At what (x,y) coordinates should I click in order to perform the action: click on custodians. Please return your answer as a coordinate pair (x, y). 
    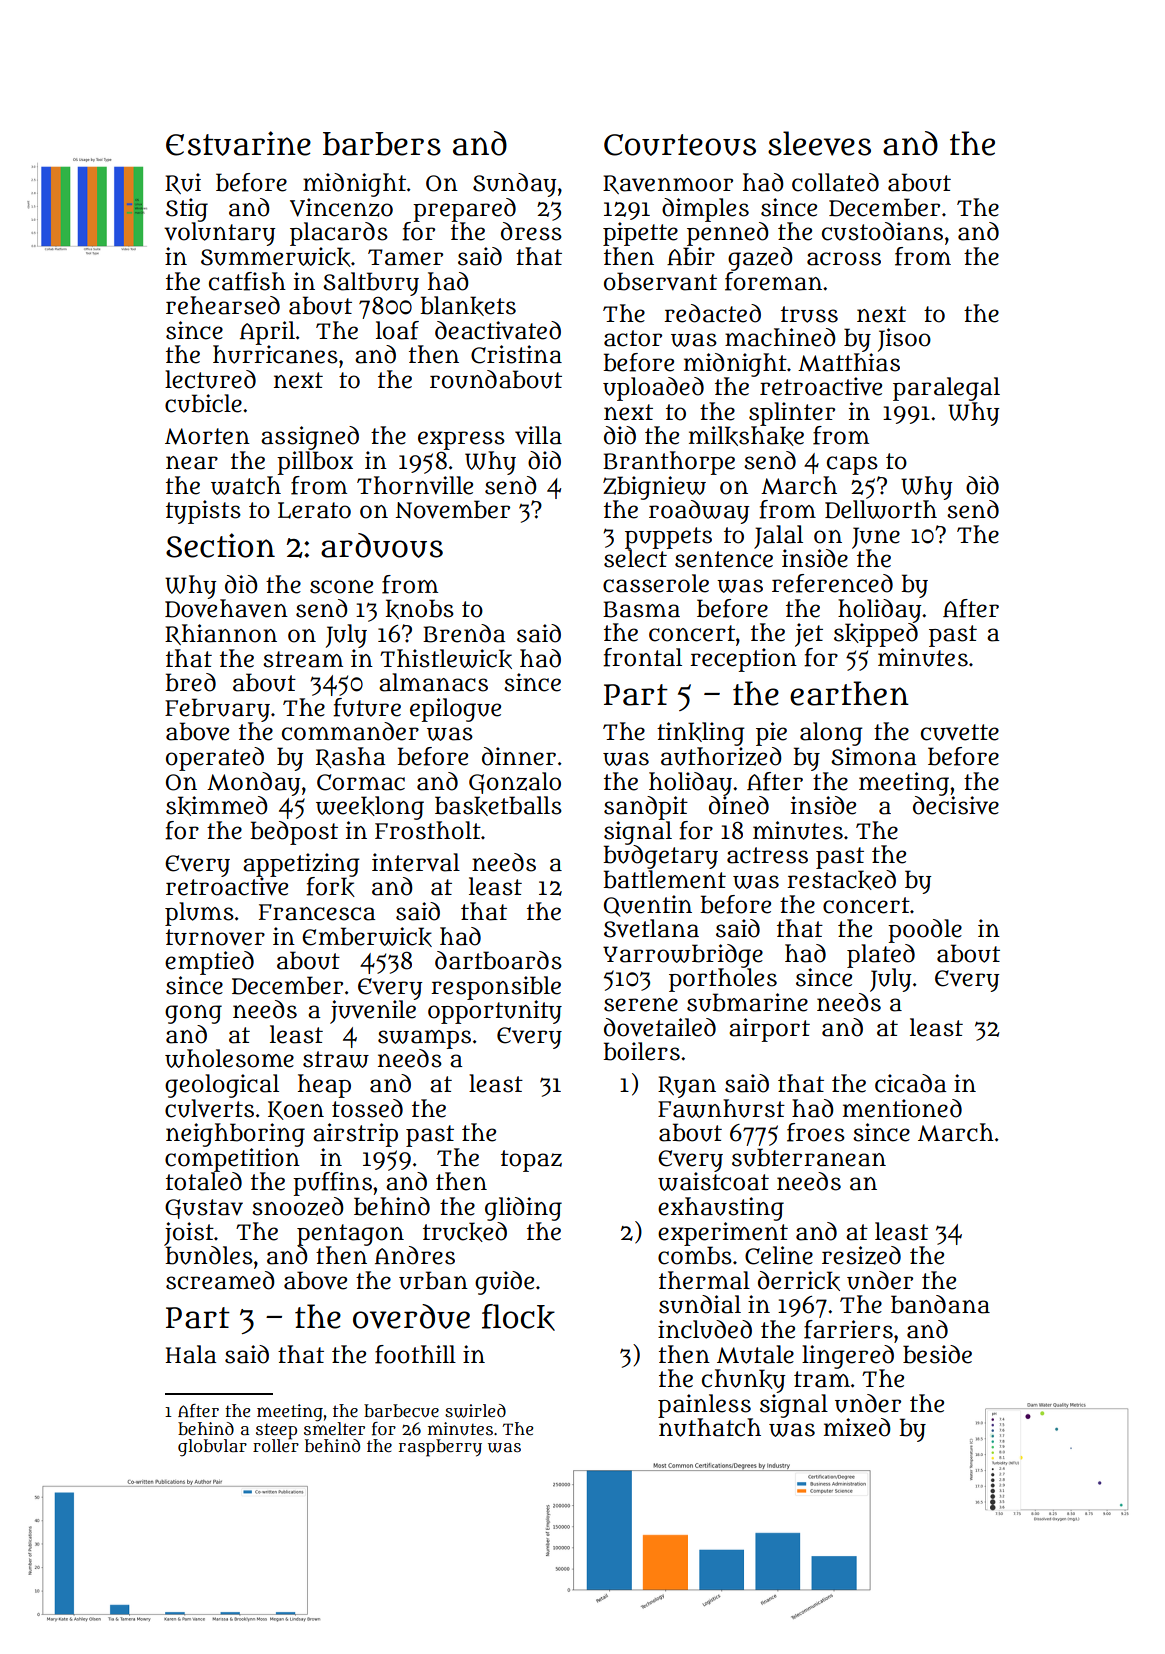
    Looking at the image, I should click on (882, 231).
